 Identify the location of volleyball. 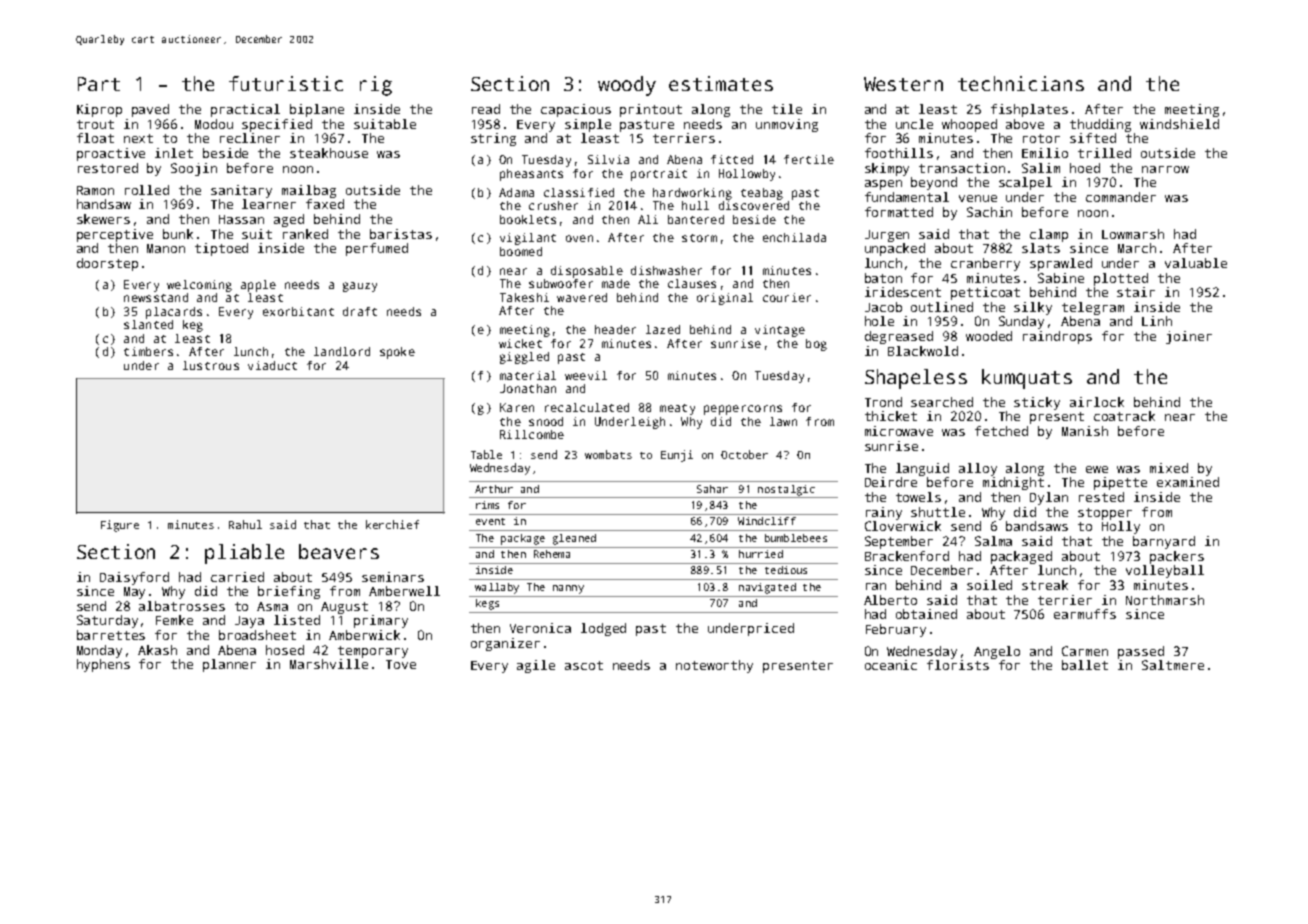
(1165, 571).
